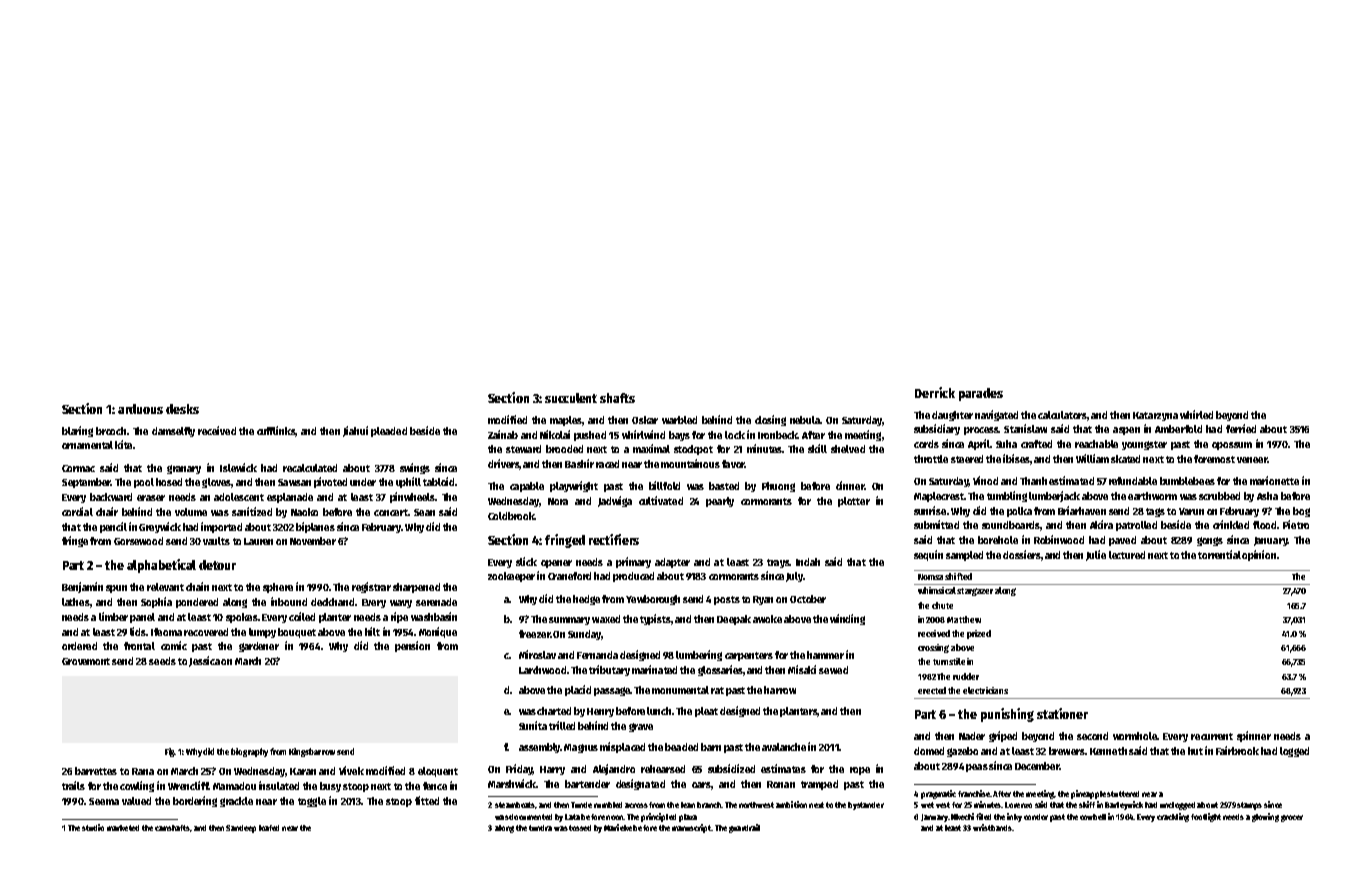  What do you see at coordinates (438, 632) in the image?
I see `Monique` at bounding box center [438, 632].
